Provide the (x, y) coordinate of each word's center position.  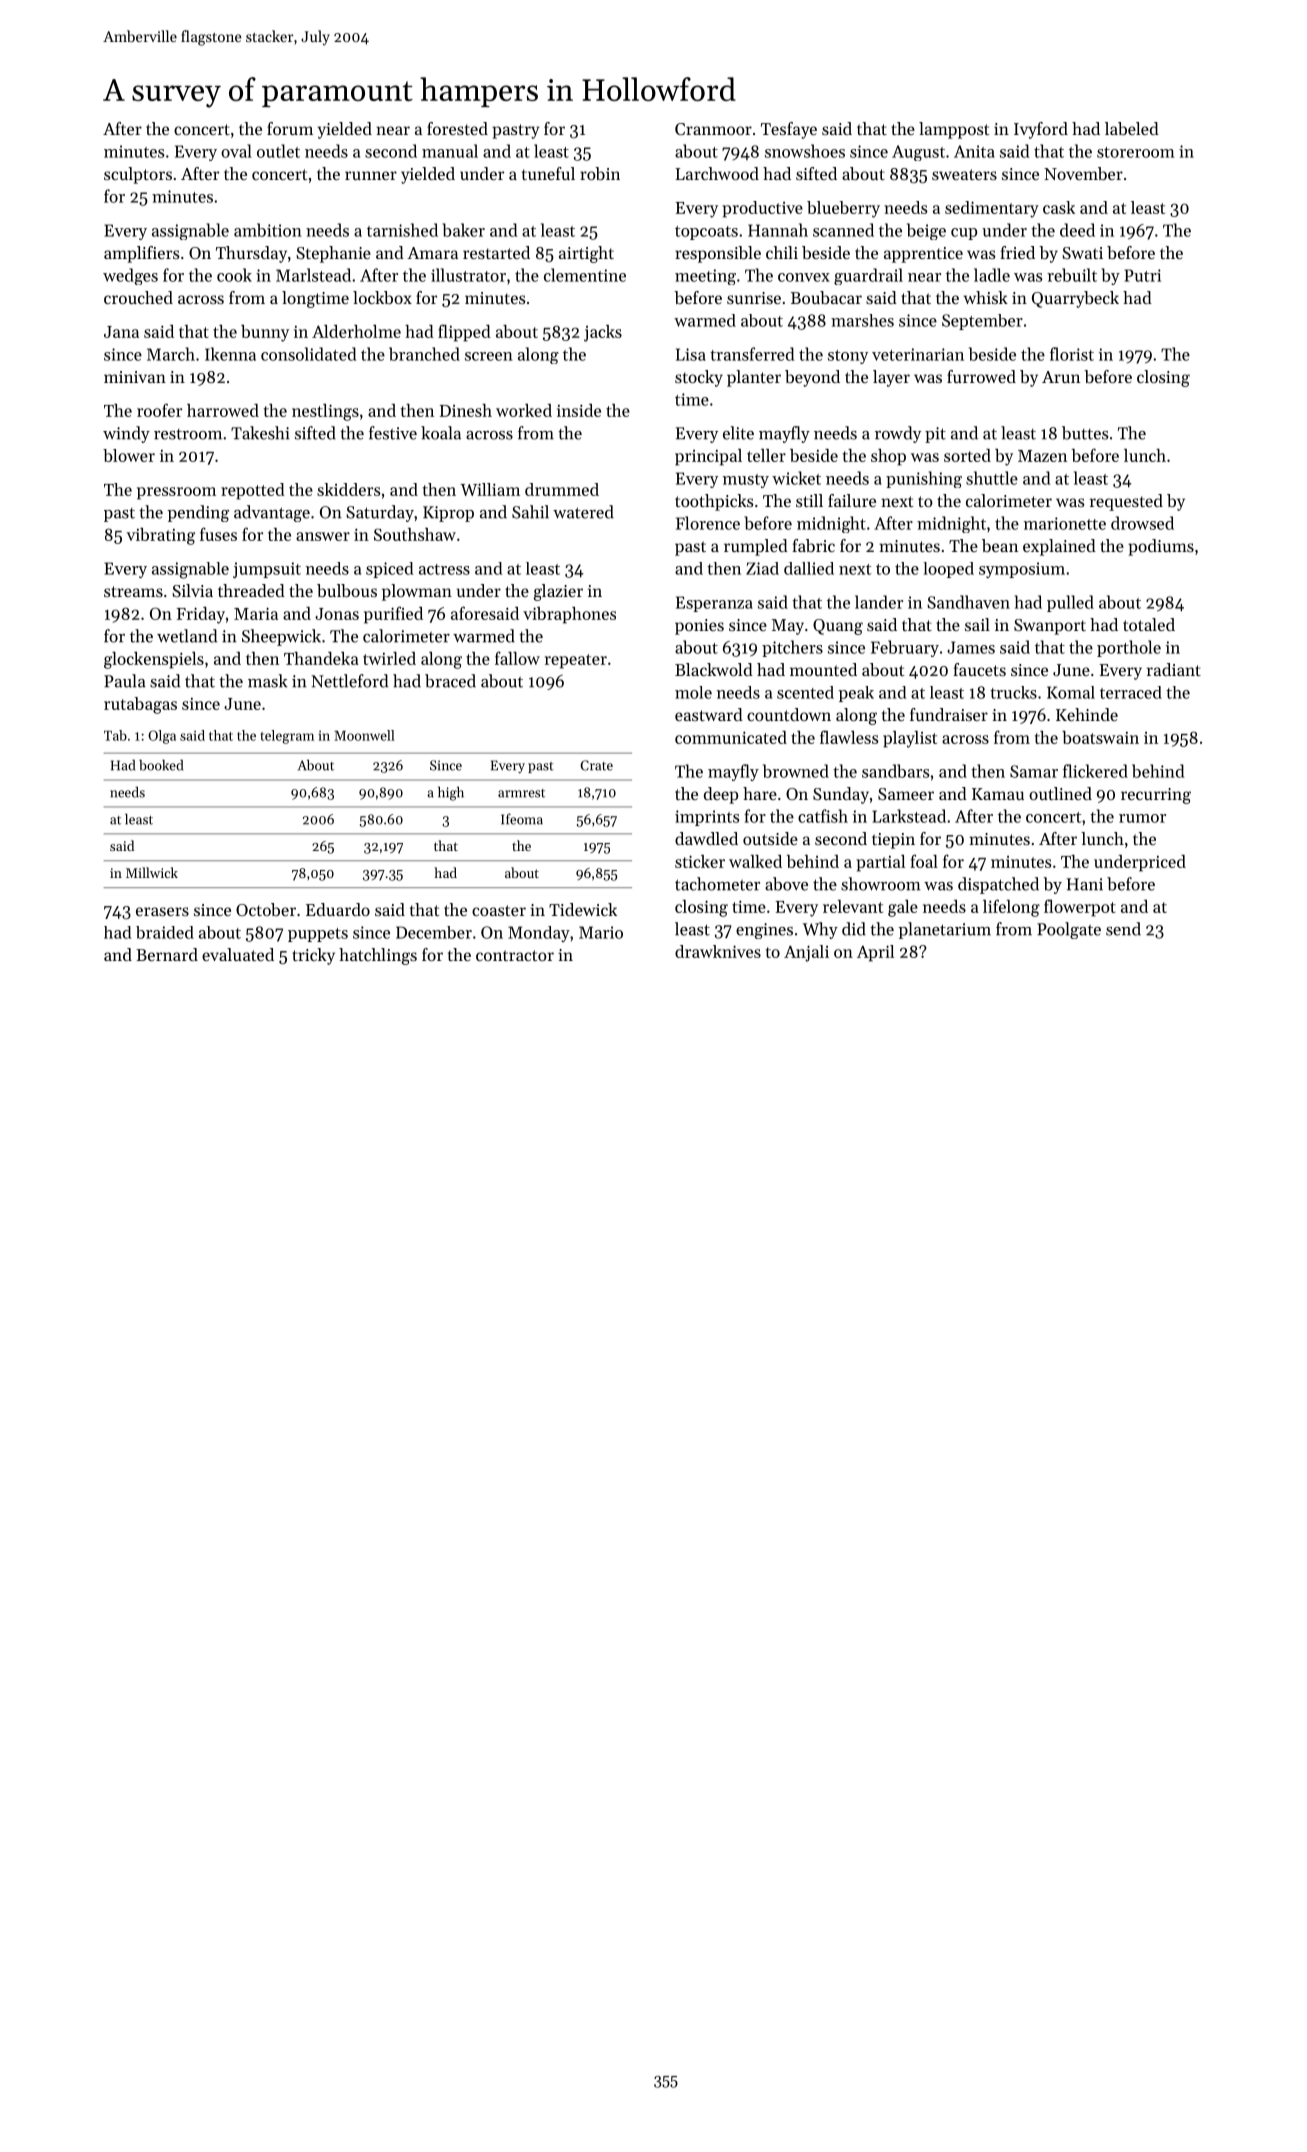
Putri (1142, 275)
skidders (348, 489)
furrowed (981, 376)
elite (738, 433)
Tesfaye (789, 130)
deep (721, 795)
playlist (910, 739)
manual (450, 151)
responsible (718, 254)
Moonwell (364, 735)
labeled (1132, 128)
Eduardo (338, 909)
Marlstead (313, 275)
